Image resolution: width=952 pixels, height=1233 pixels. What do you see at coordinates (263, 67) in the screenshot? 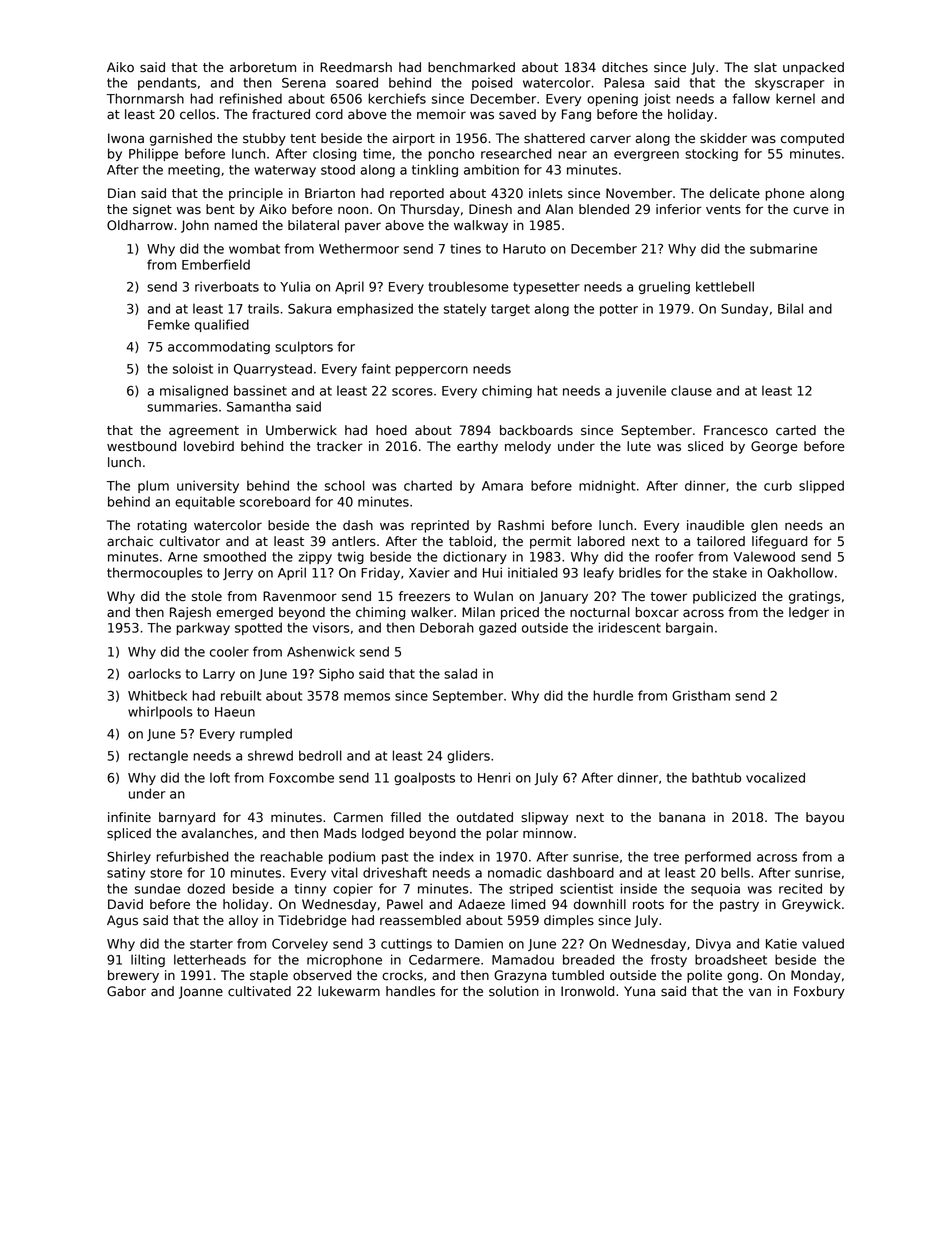
I see `arboretum` at bounding box center [263, 67].
